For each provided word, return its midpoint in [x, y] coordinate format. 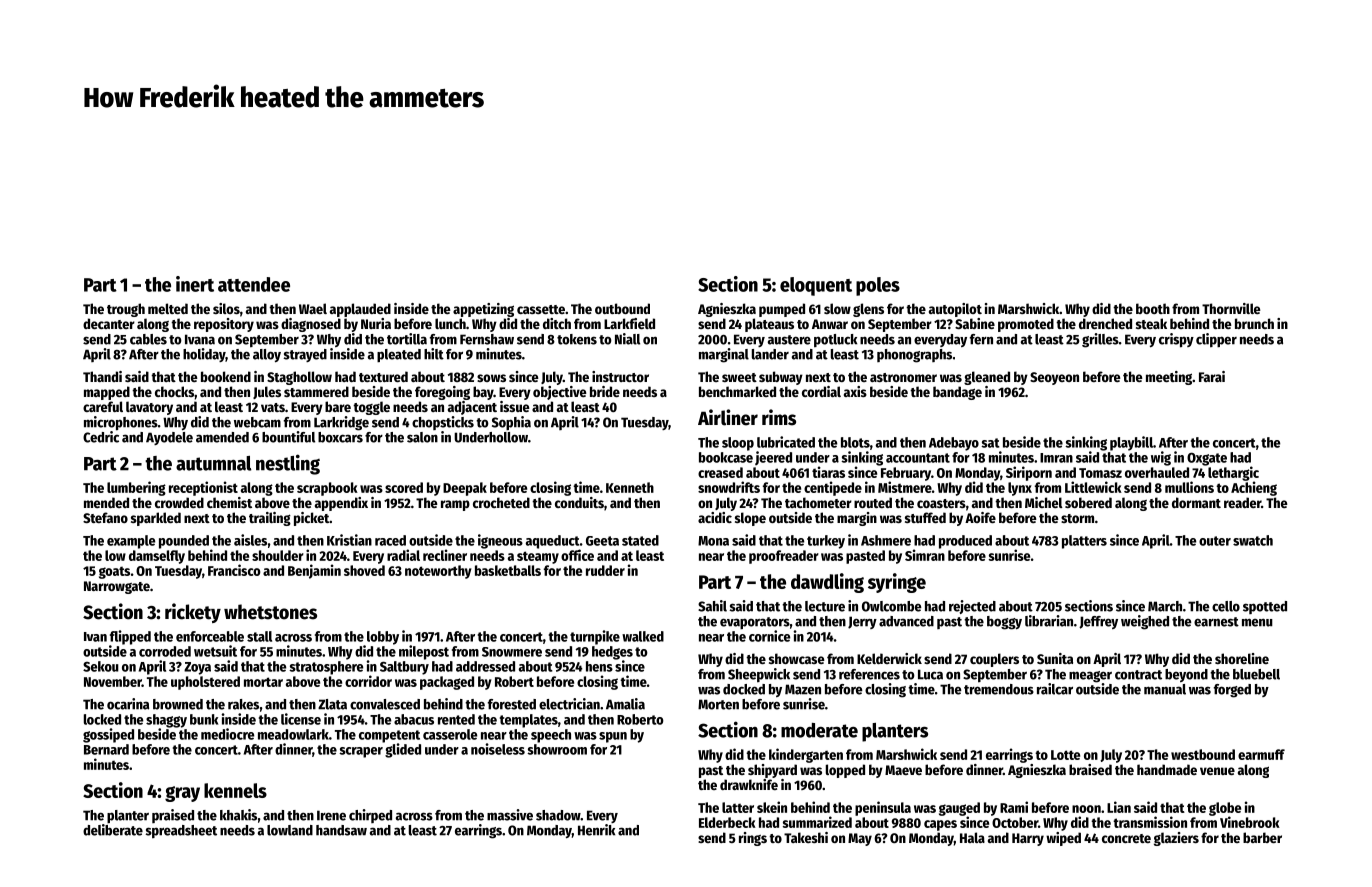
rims [779, 417]
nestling [288, 464]
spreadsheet [181, 832]
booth [1153, 308]
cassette [541, 309]
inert [195, 284]
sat [990, 443]
